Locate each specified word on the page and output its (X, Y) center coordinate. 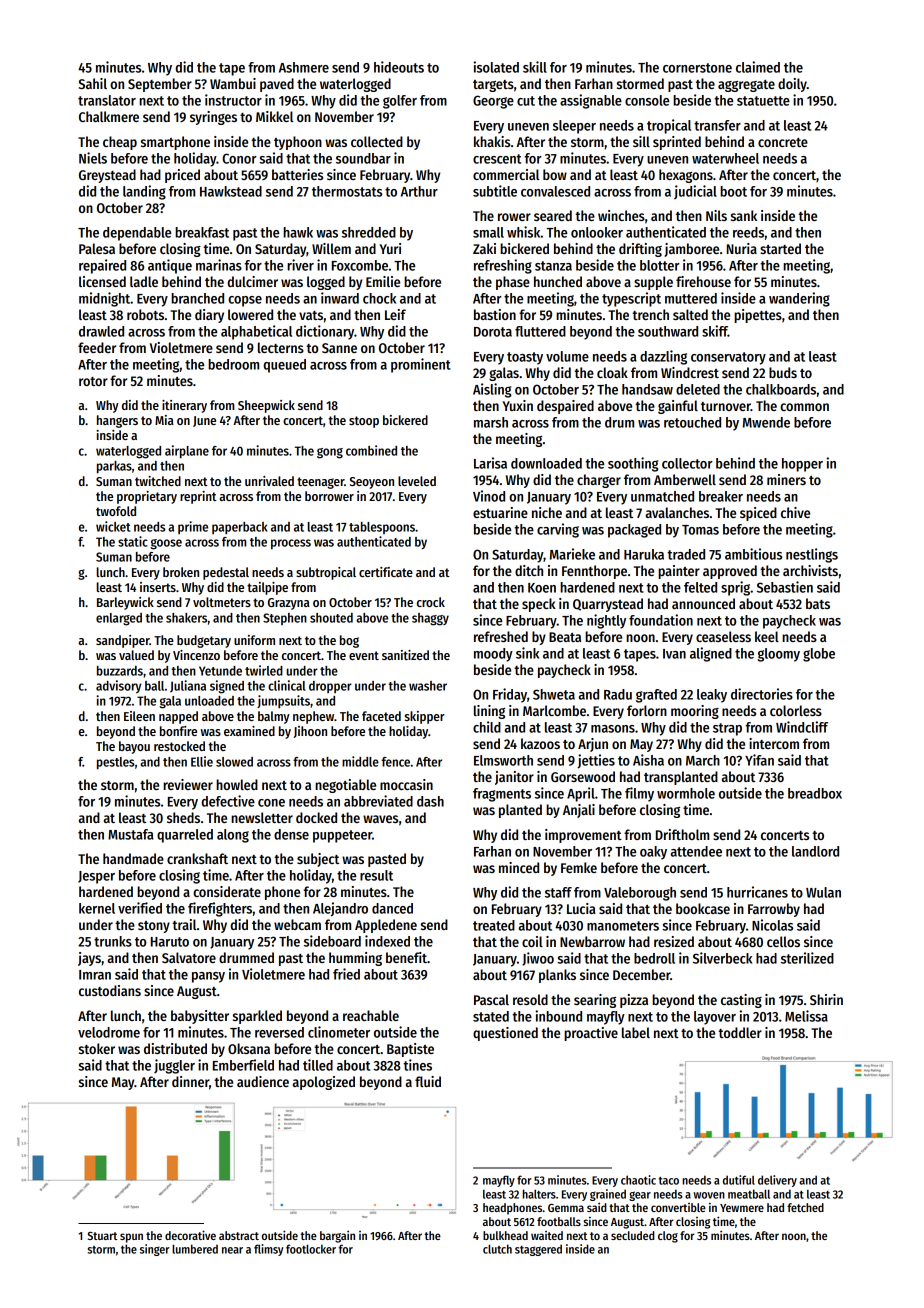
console (647, 100)
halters (539, 1194)
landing (144, 192)
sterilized (807, 958)
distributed (175, 1048)
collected (377, 141)
